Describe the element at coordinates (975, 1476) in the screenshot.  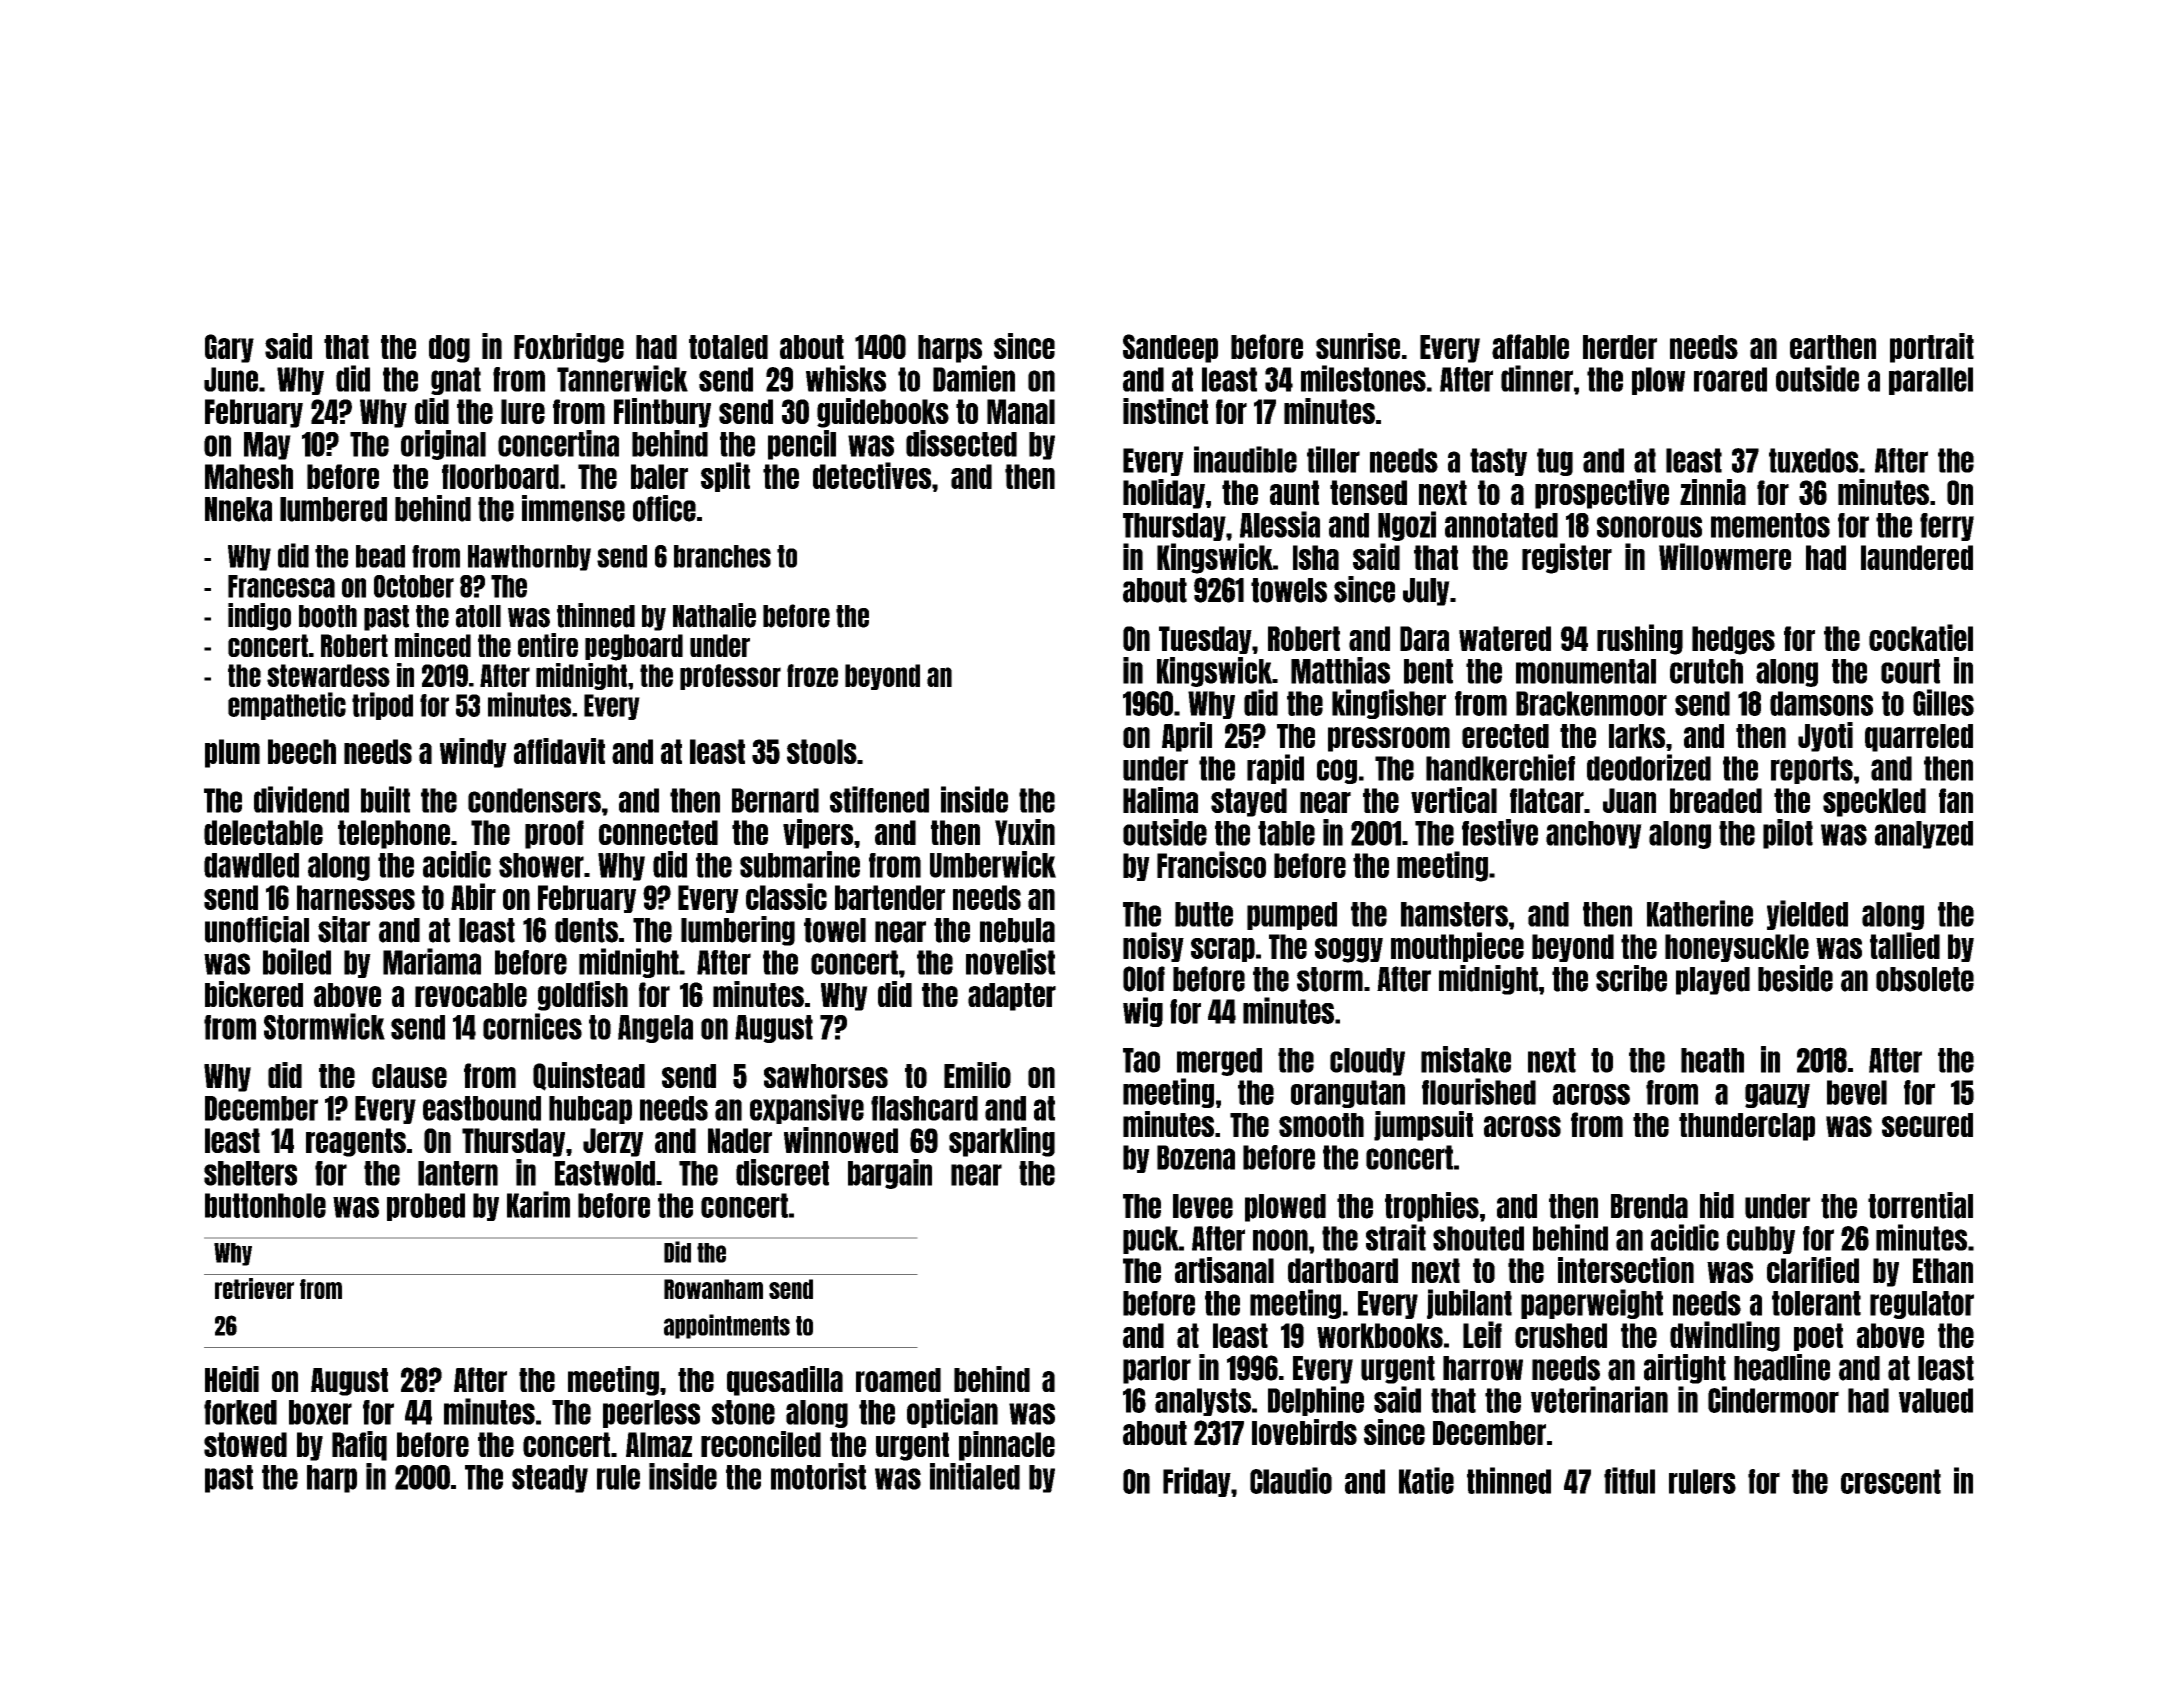
I see `initialed` at that location.
